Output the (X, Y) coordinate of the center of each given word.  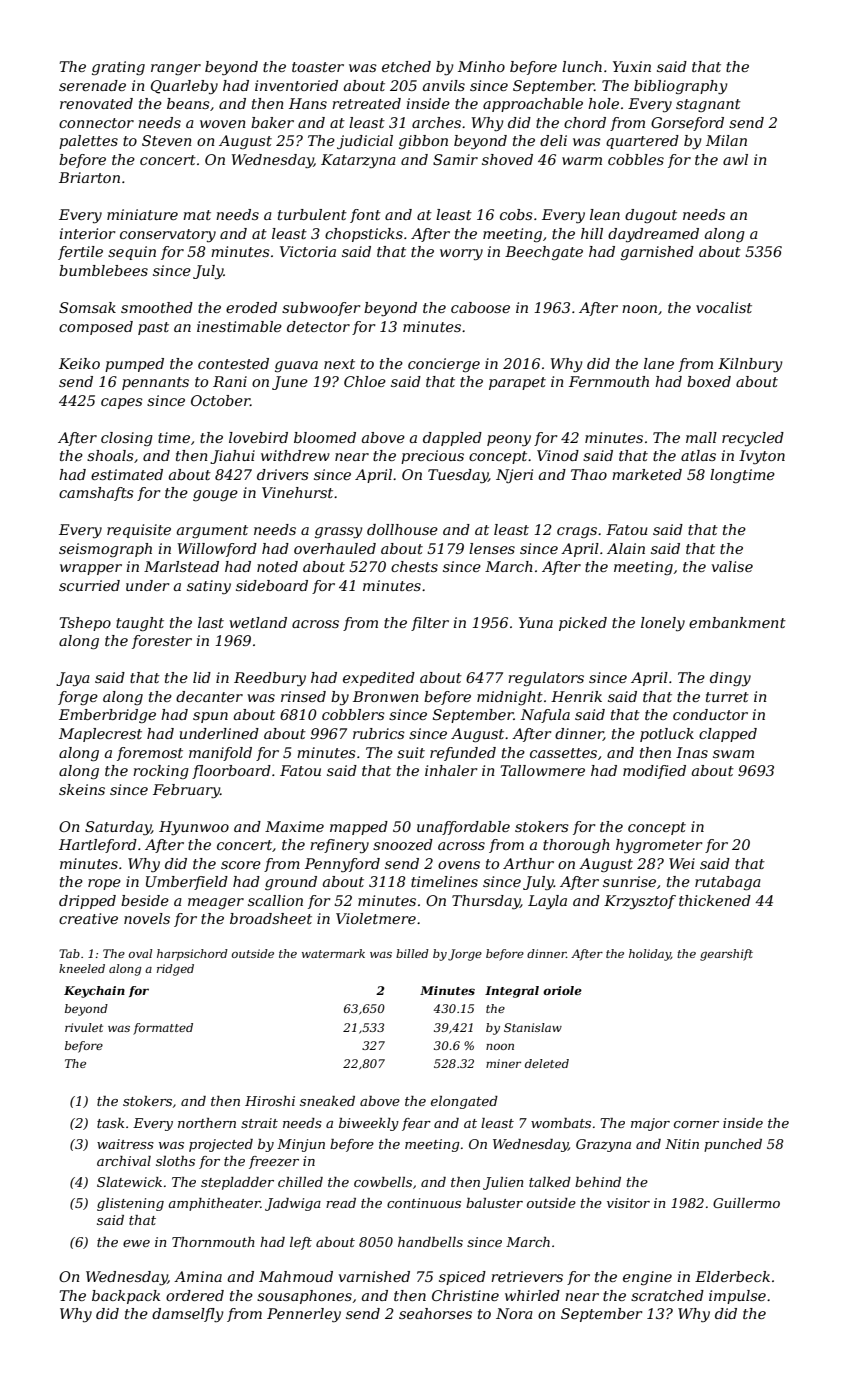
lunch (582, 66)
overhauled (335, 548)
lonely (663, 624)
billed (412, 953)
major (650, 1124)
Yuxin (632, 66)
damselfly (188, 1315)
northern (207, 1123)
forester (162, 642)
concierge (444, 365)
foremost (150, 754)
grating (118, 68)
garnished (657, 253)
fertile (80, 253)
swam (733, 754)
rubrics (379, 733)
